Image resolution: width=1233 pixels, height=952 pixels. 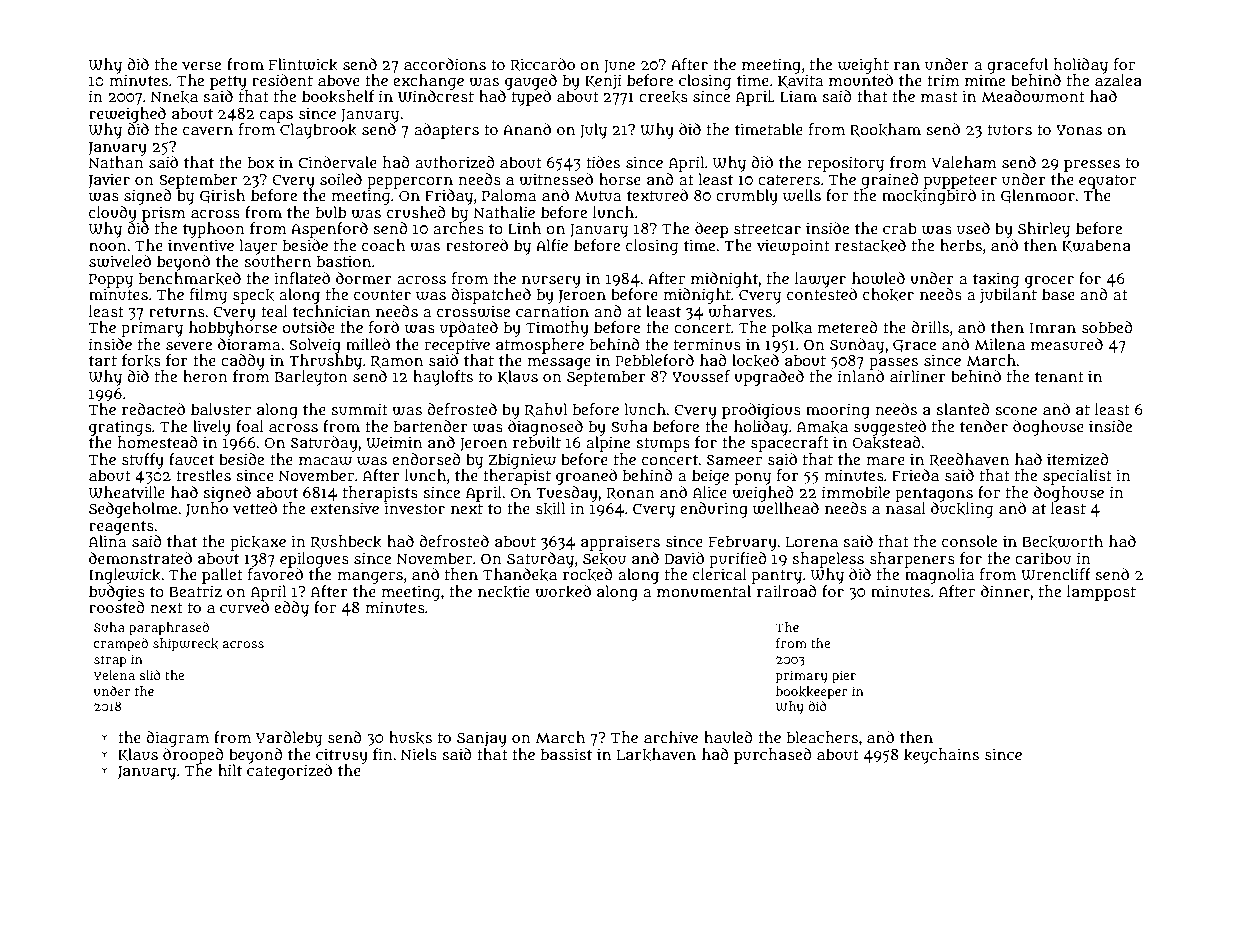 I want to click on mare, so click(x=886, y=460).
